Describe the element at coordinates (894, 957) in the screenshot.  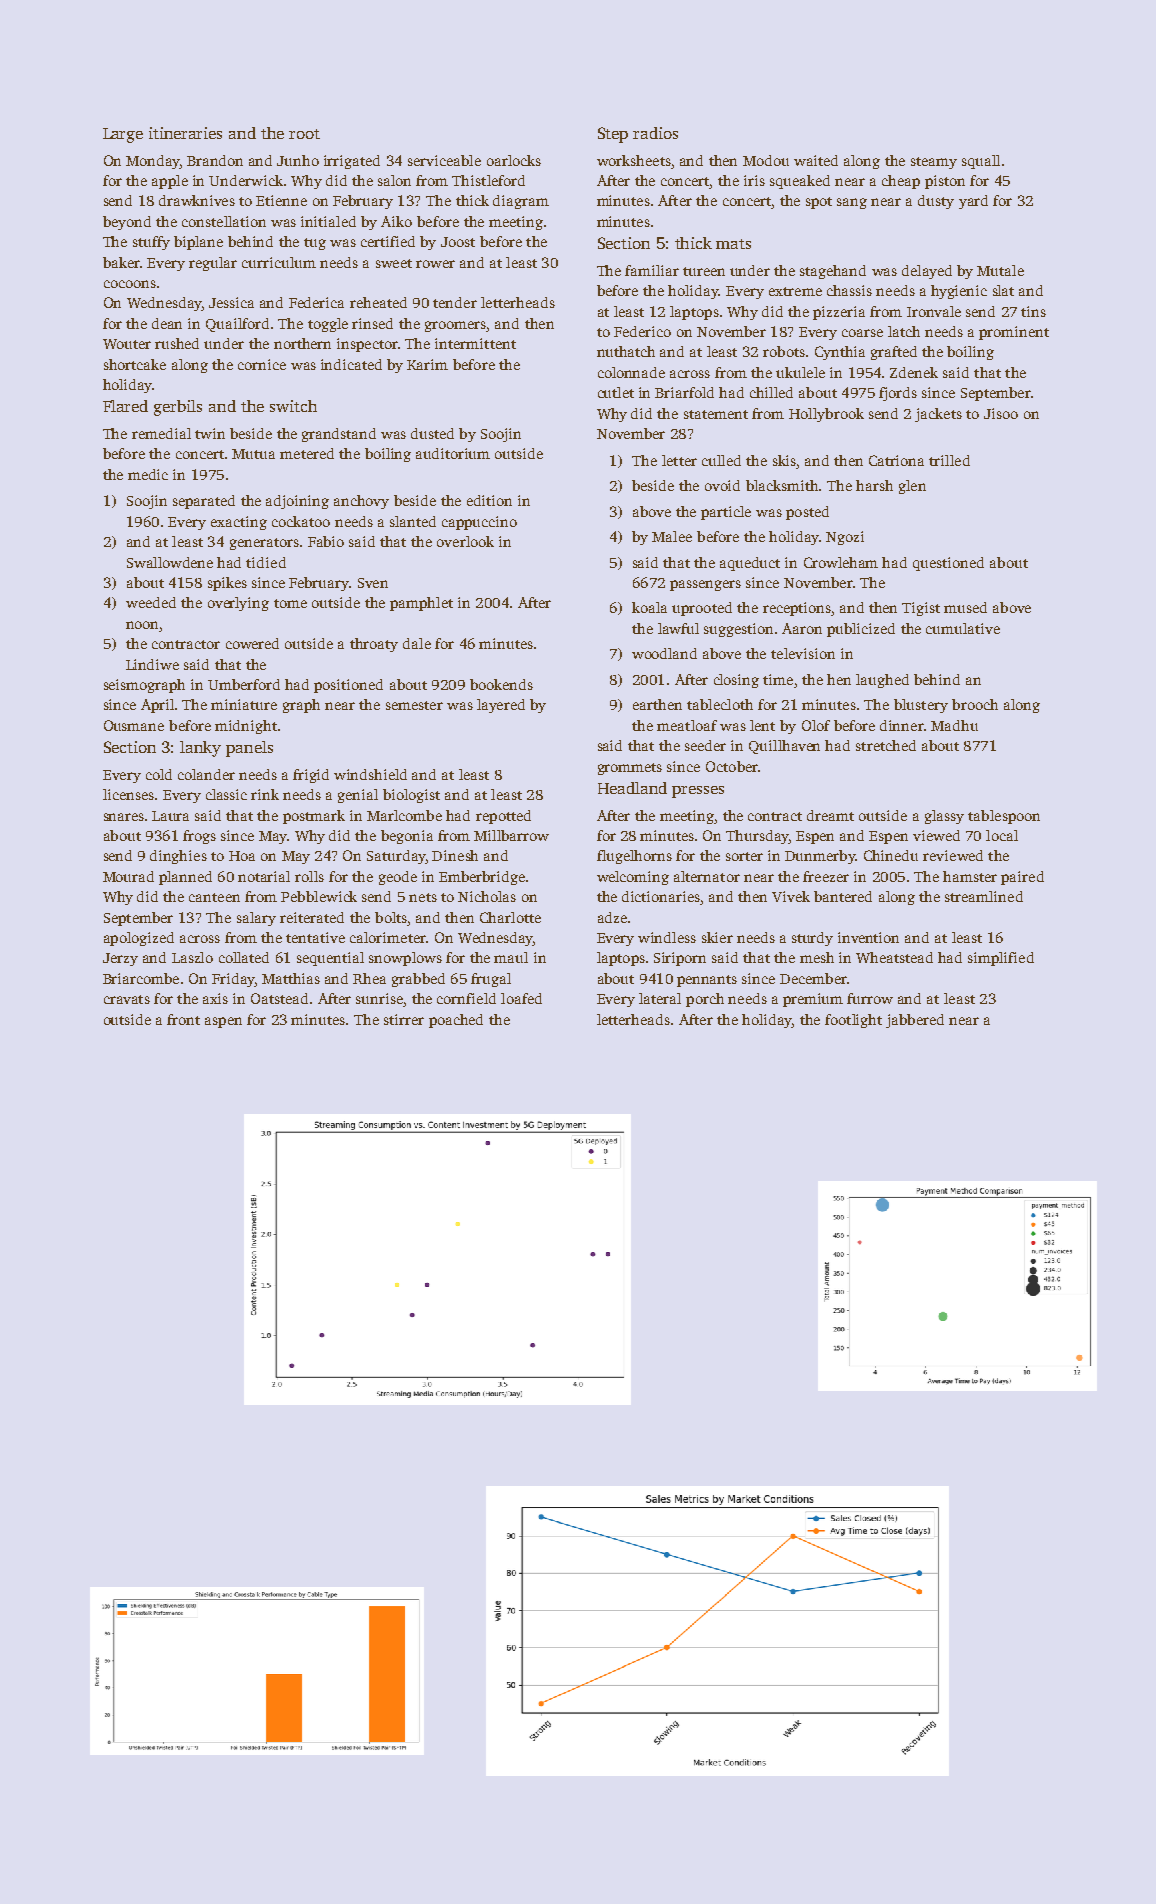
I see `Wheatstead` at that location.
